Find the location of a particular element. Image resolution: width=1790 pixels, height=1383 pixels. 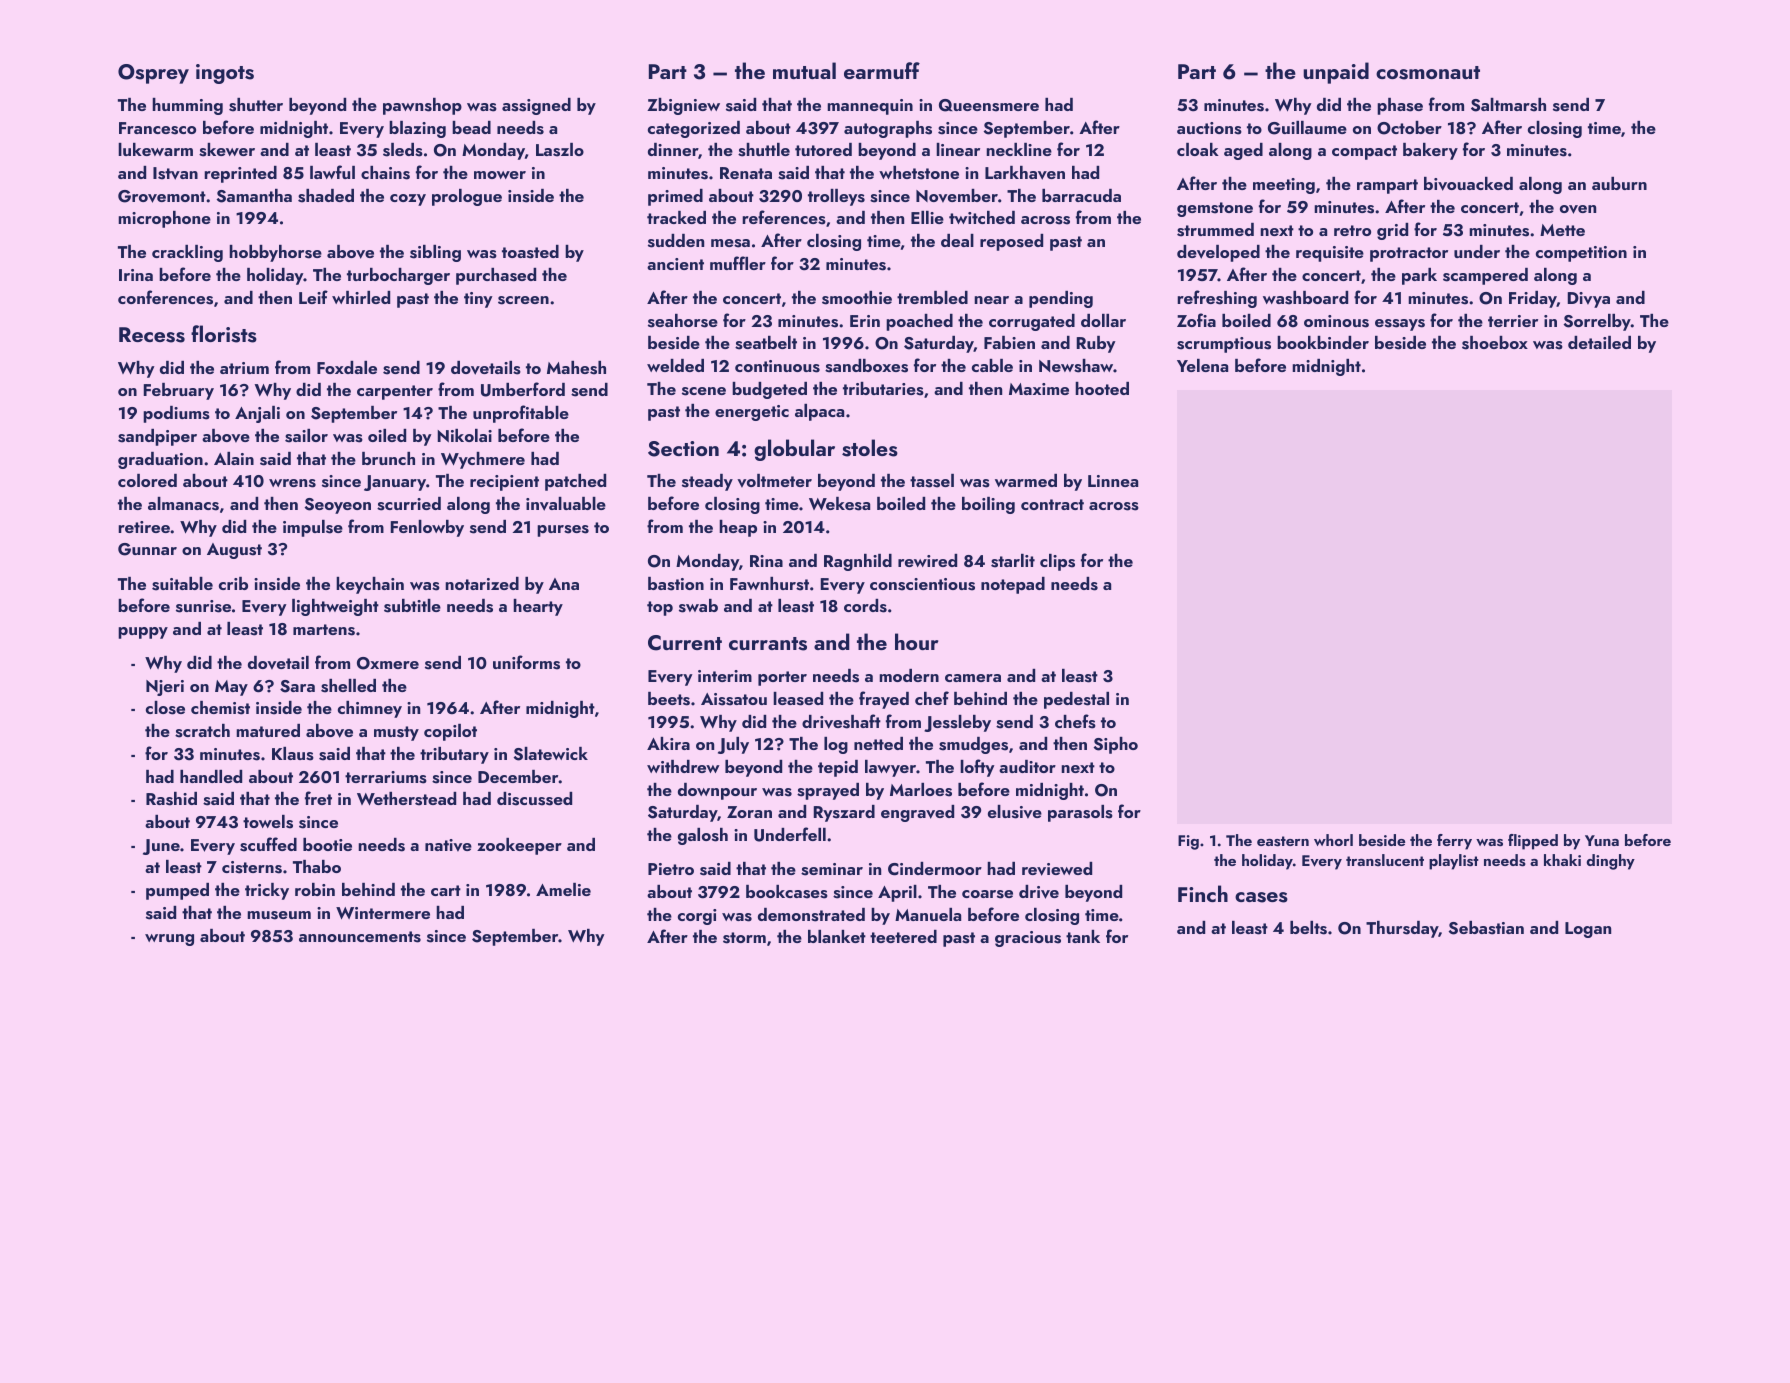

announcements is located at coordinates (360, 937).
